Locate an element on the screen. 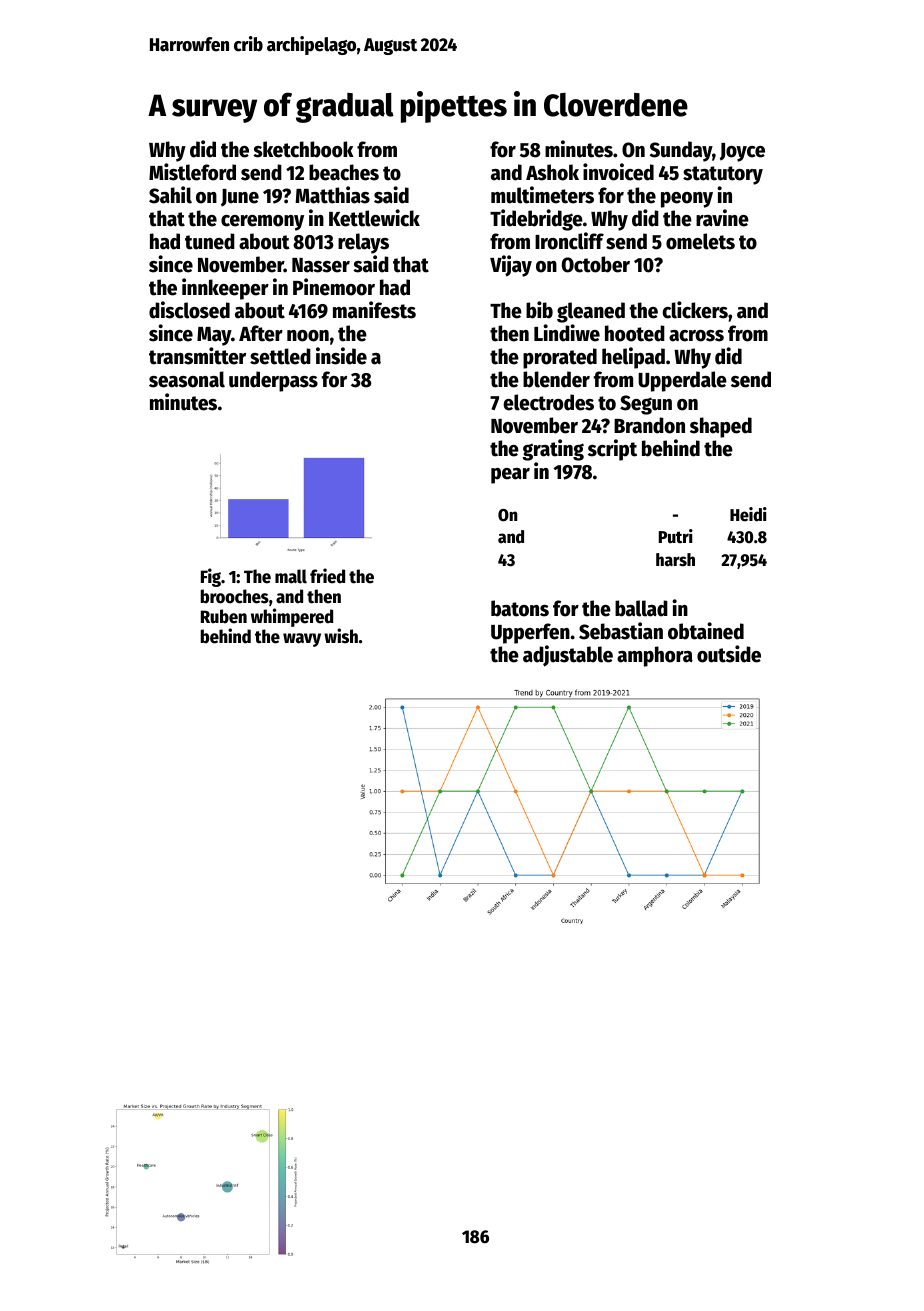  disclosed is located at coordinates (189, 310).
